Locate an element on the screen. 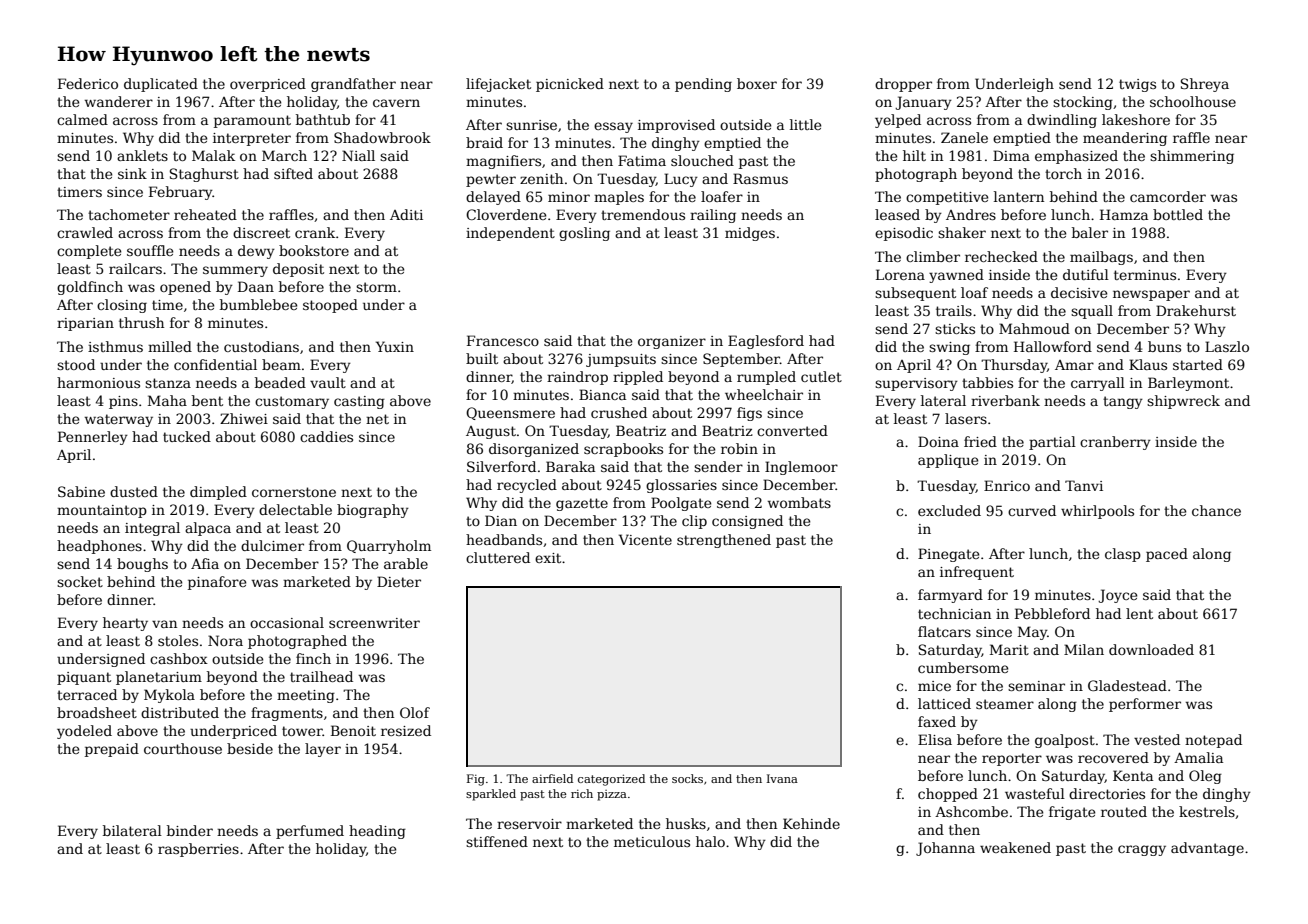  paramount is located at coordinates (252, 121).
